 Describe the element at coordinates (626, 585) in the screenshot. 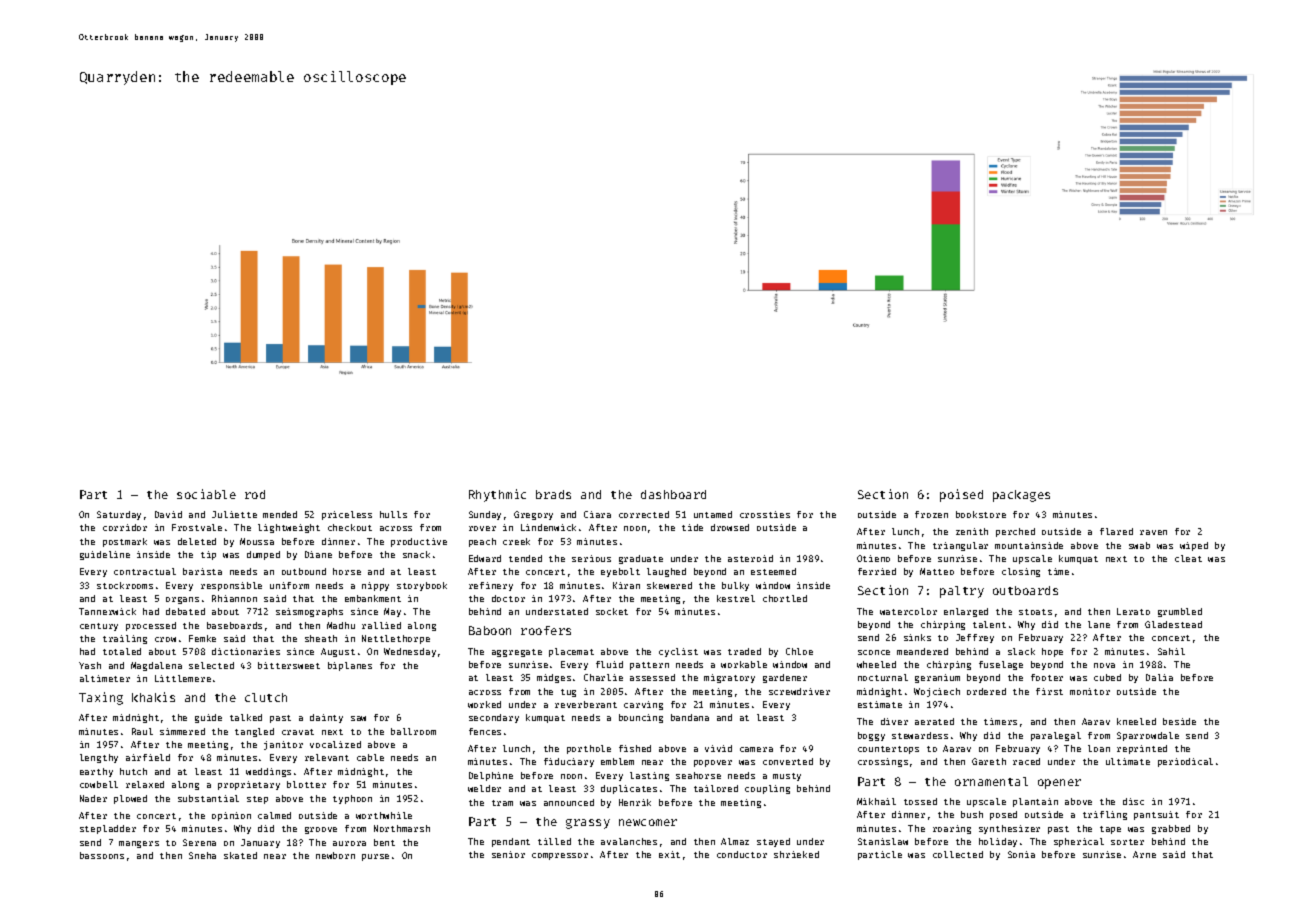

I see `Kiran` at that location.
